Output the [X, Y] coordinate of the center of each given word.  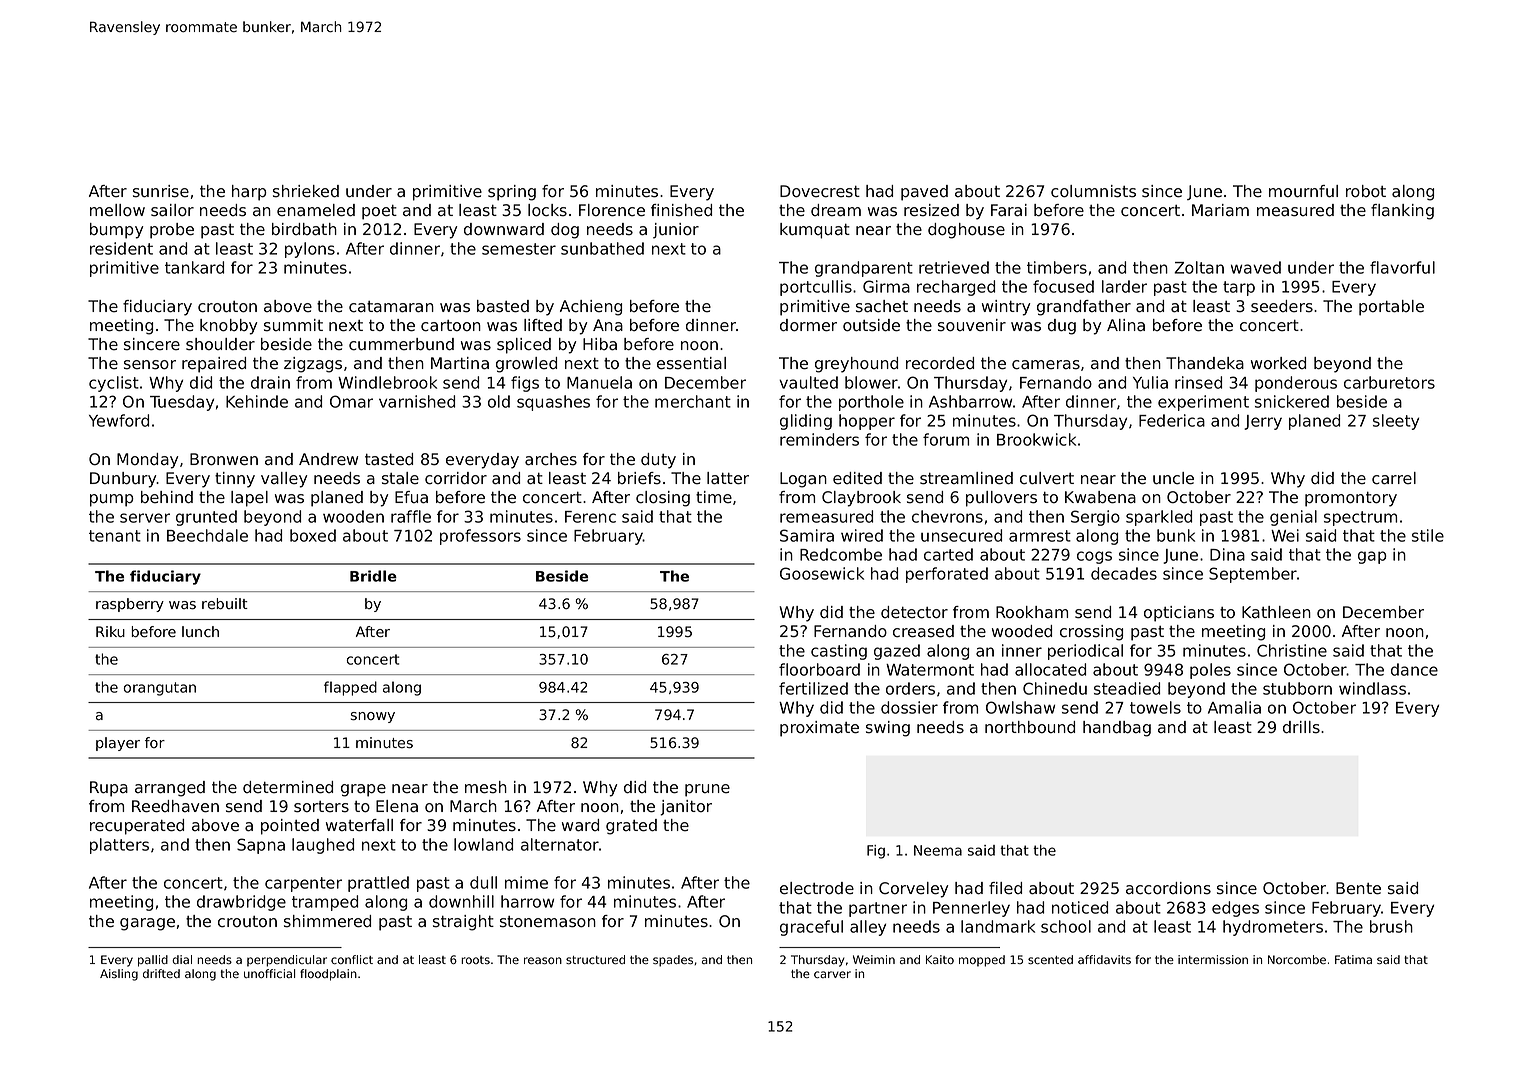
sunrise [161, 191]
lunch [200, 631]
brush [1391, 926]
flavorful [1402, 267]
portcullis [816, 288]
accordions [1168, 888]
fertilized [813, 688]
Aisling [119, 975]
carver [832, 974]
